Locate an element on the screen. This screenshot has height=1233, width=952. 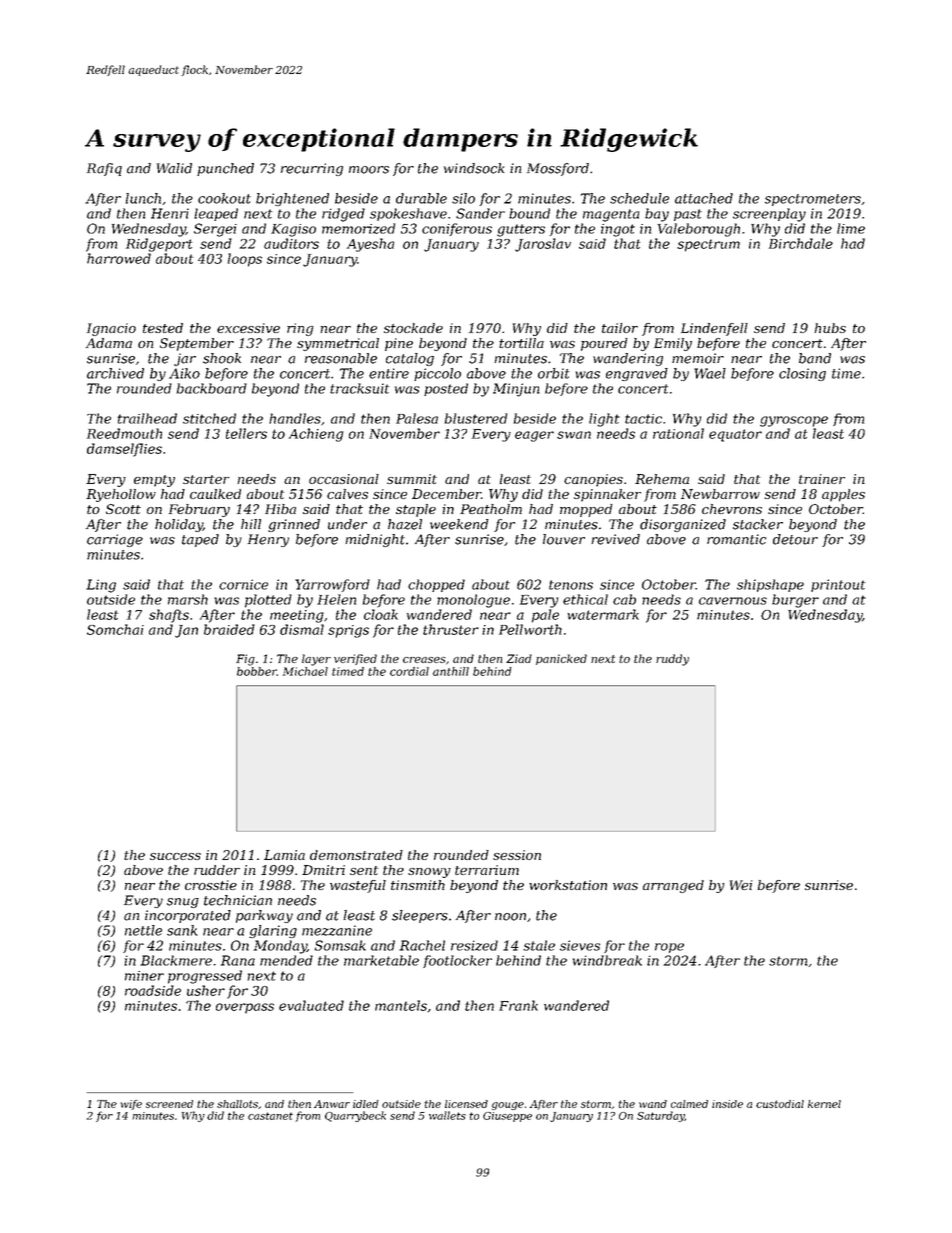
archived is located at coordinates (115, 373).
